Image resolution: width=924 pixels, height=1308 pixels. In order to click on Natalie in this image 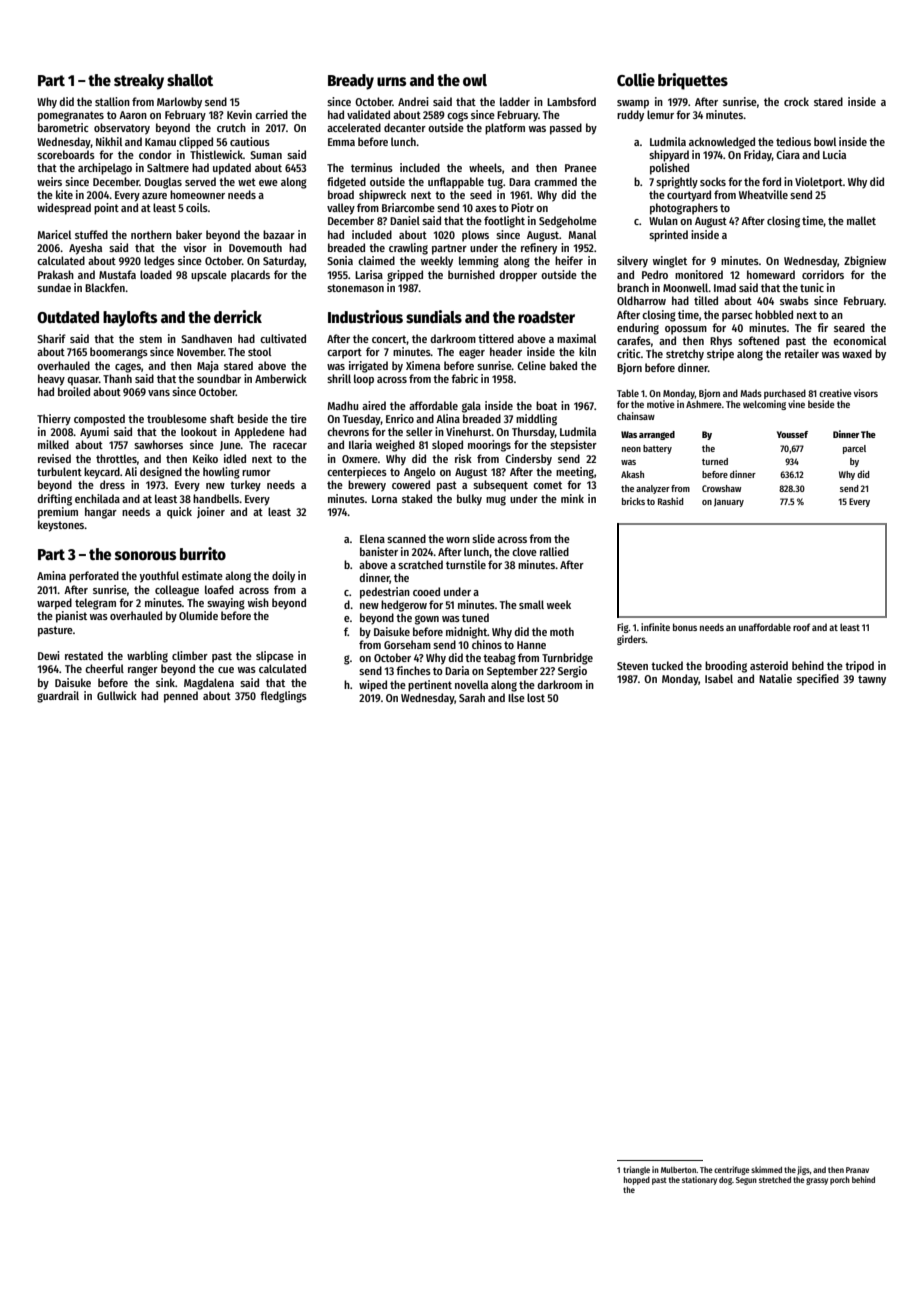, I will do `click(775, 678)`.
